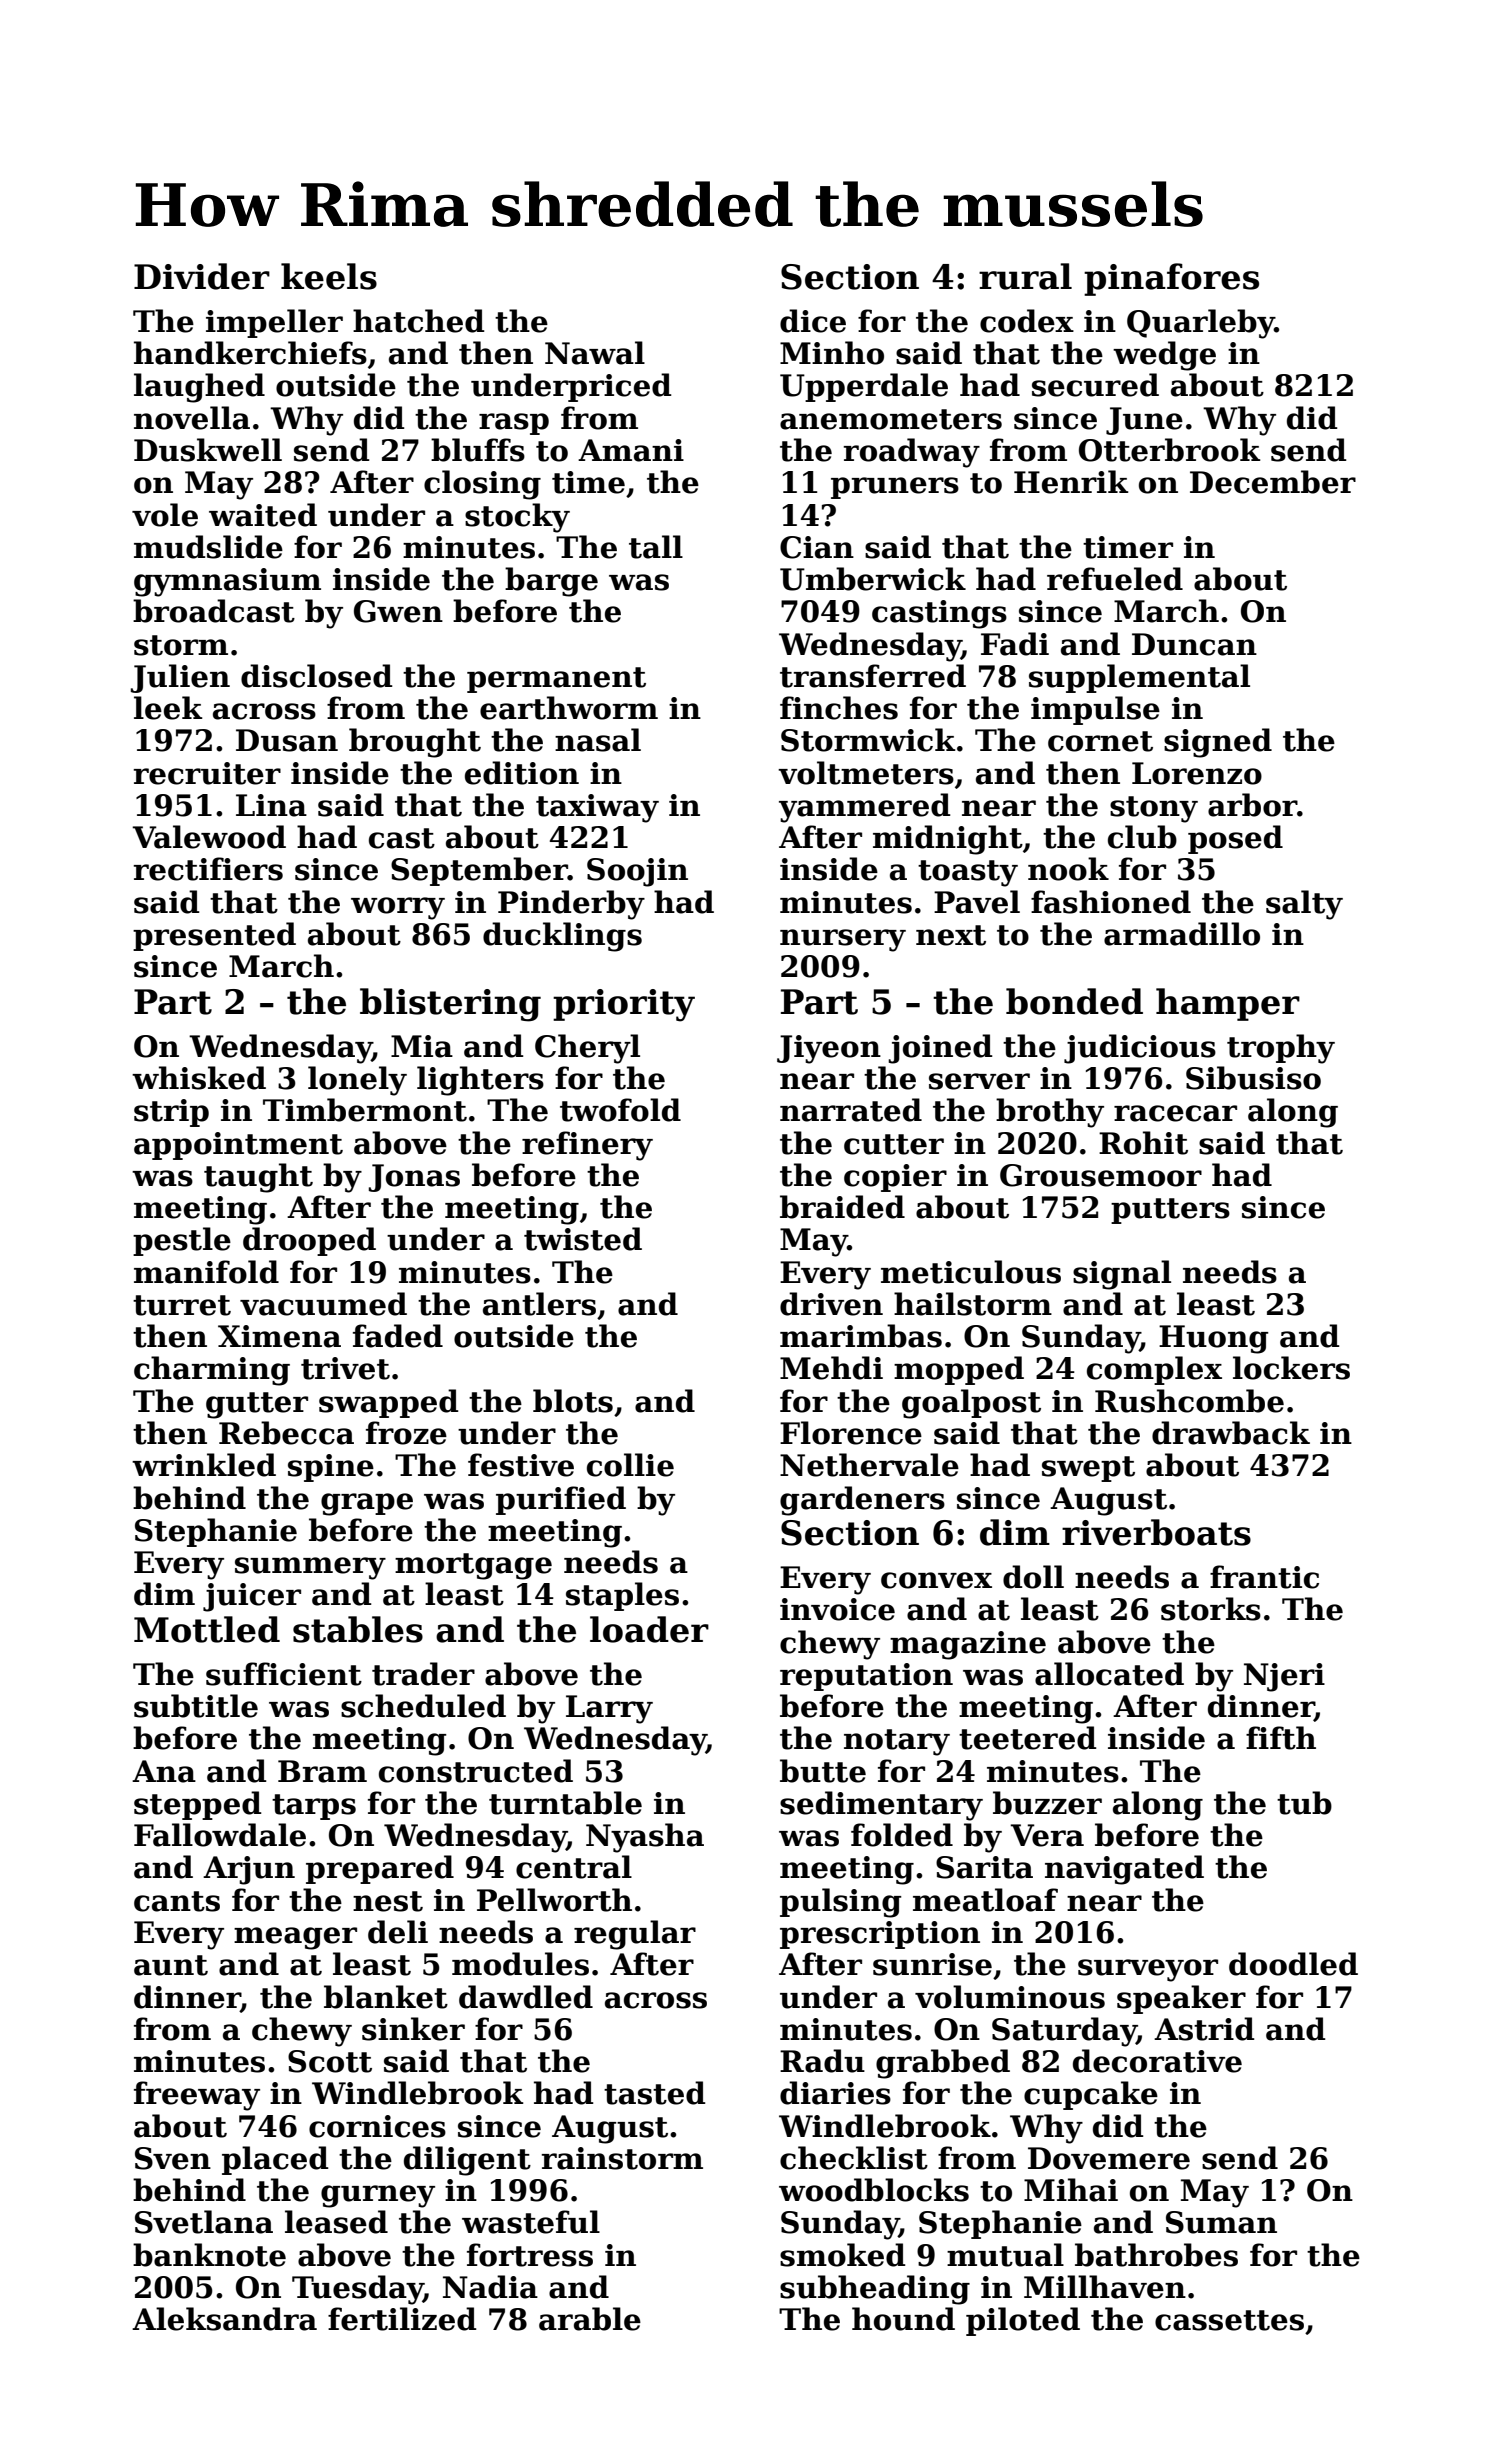 The height and width of the screenshot is (2464, 1496). What do you see at coordinates (1218, 743) in the screenshot?
I see `signed` at bounding box center [1218, 743].
